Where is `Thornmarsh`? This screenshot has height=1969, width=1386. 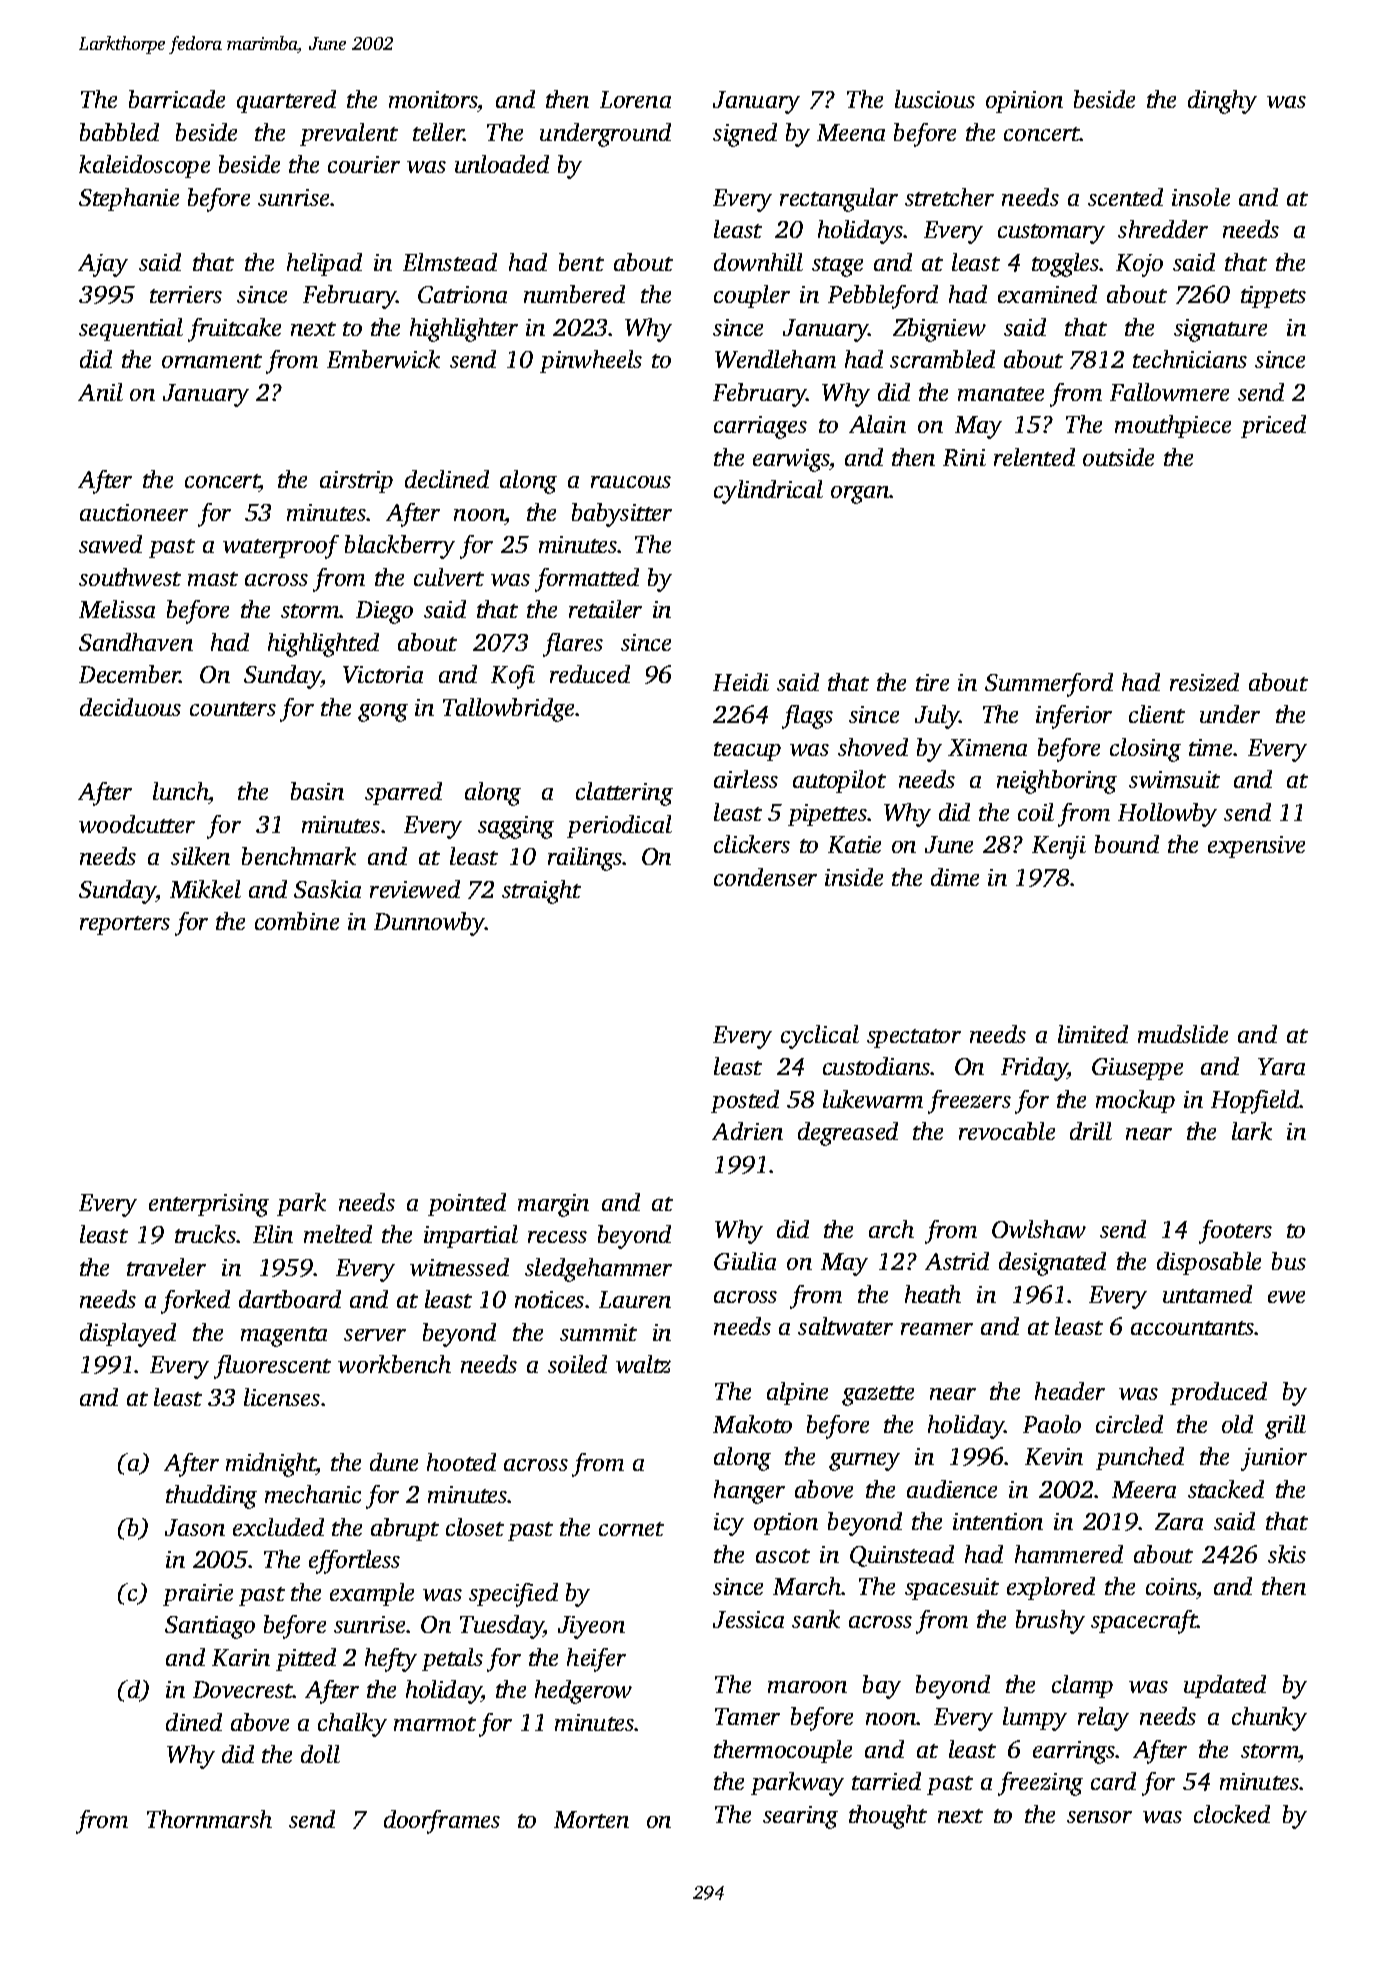
Thornmarsh is located at coordinates (209, 1819).
